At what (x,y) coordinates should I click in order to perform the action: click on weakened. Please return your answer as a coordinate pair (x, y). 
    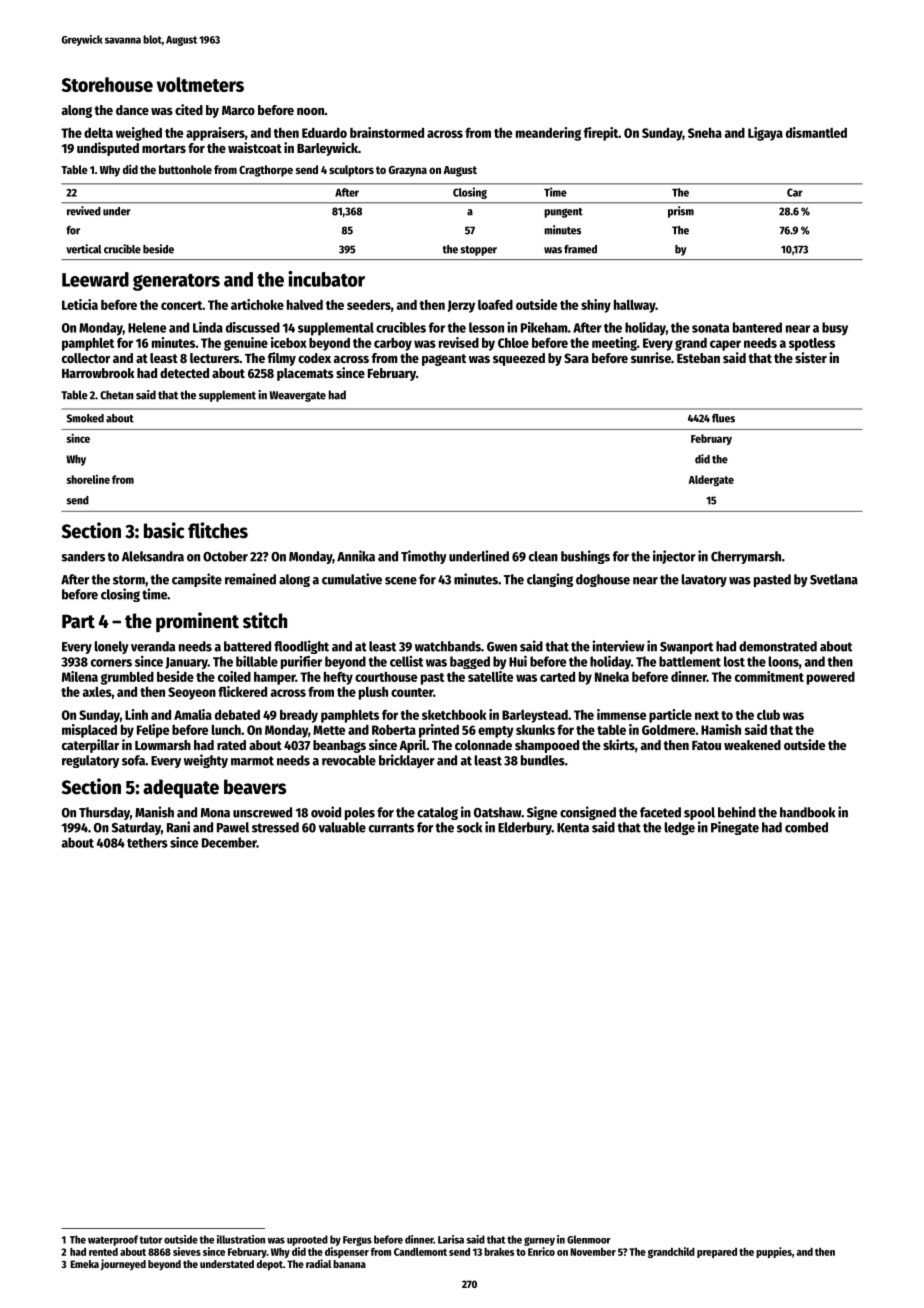
    Looking at the image, I should click on (752, 745).
